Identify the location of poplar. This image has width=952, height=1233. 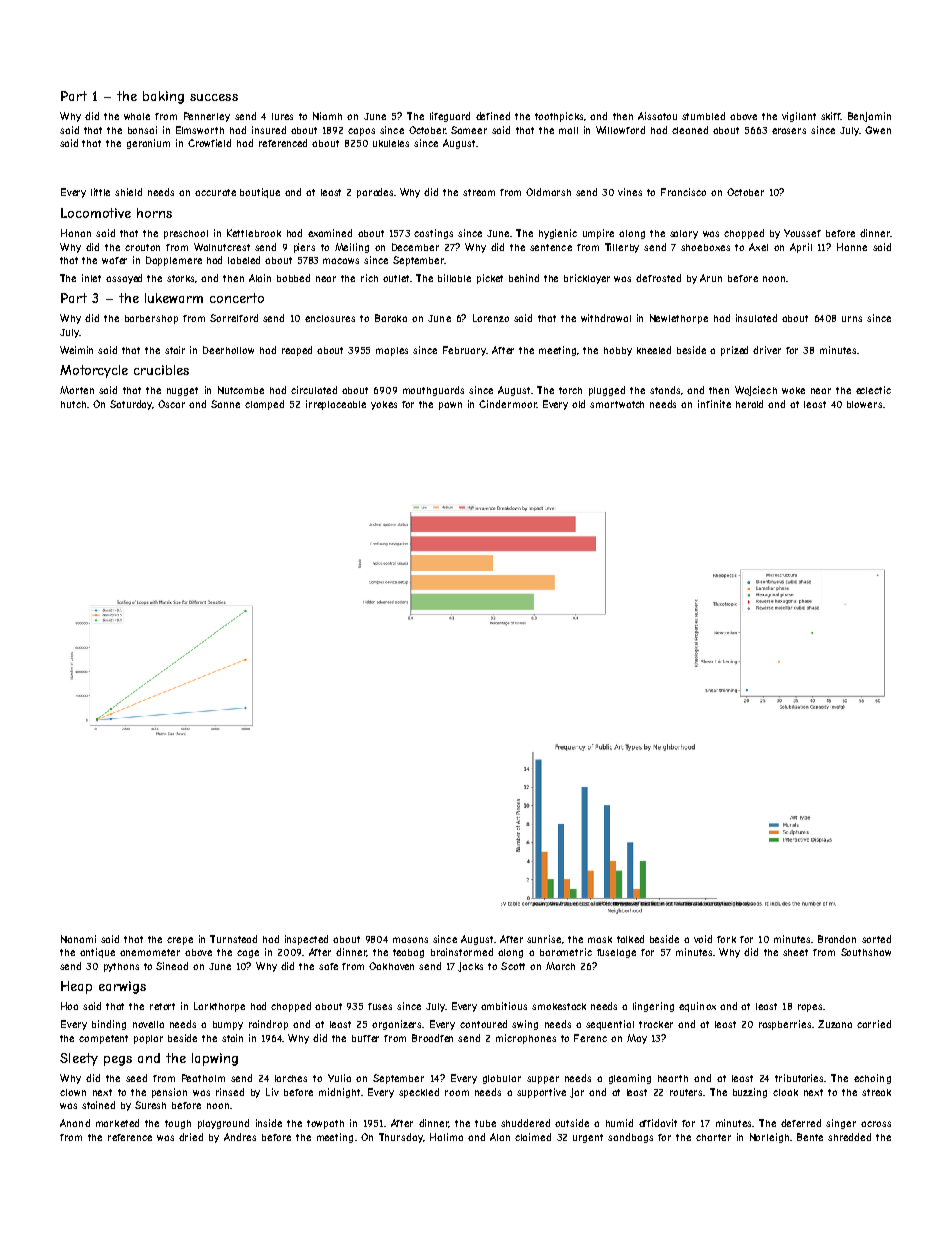
(148, 1039).
